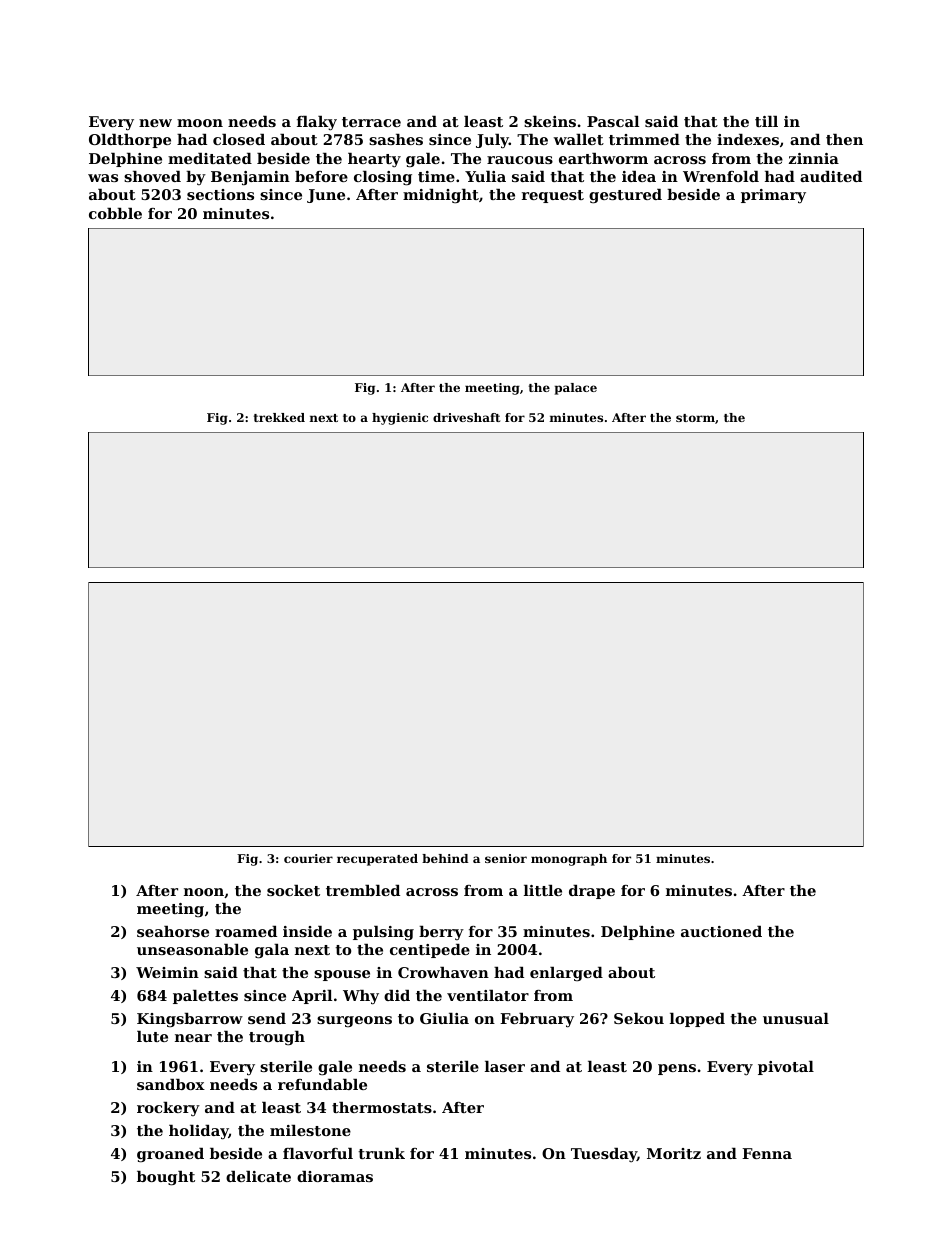  I want to click on driveshaft, so click(466, 417).
